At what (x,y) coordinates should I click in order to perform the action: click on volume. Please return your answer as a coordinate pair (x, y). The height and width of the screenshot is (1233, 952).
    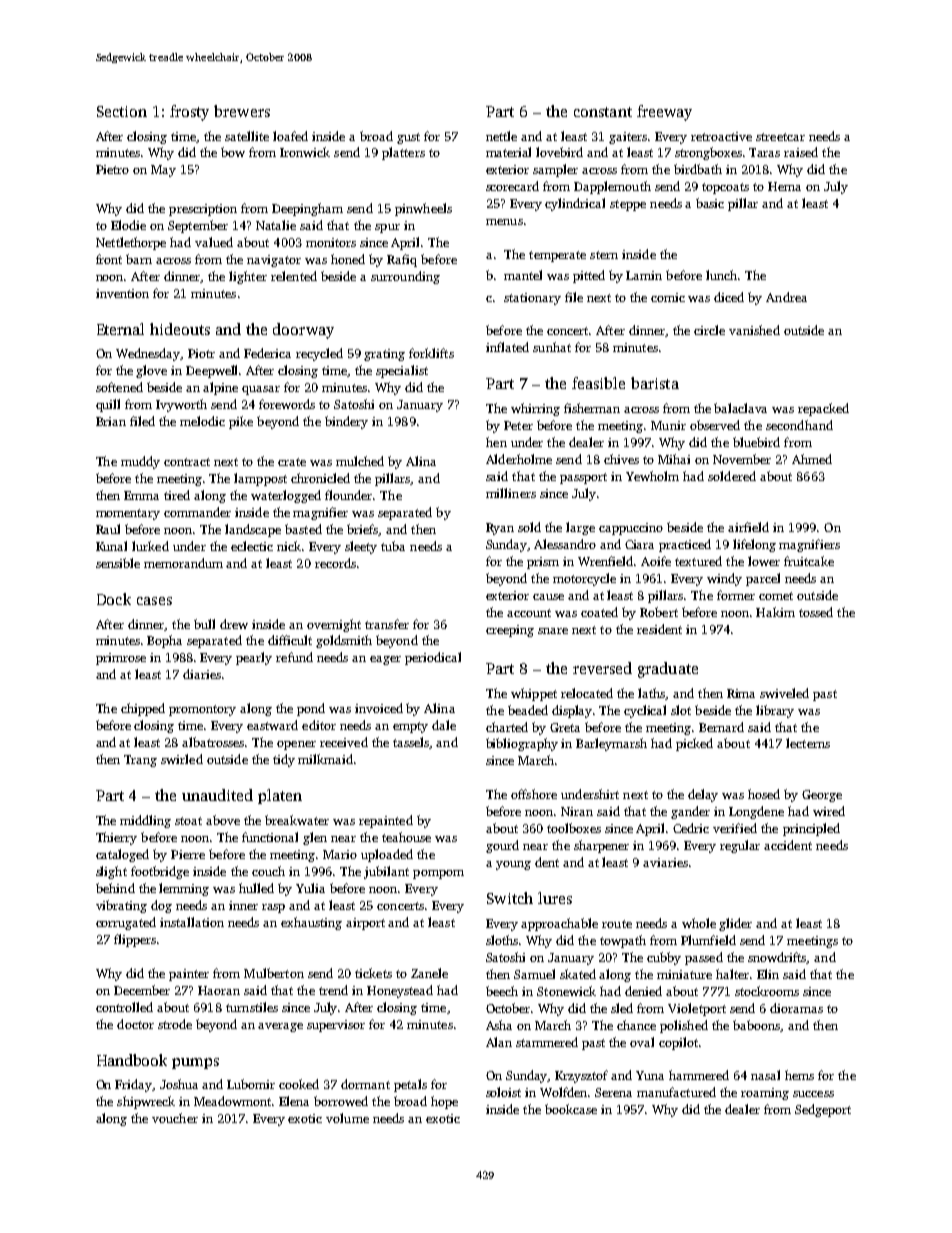
    Looking at the image, I should click on (347, 1118).
